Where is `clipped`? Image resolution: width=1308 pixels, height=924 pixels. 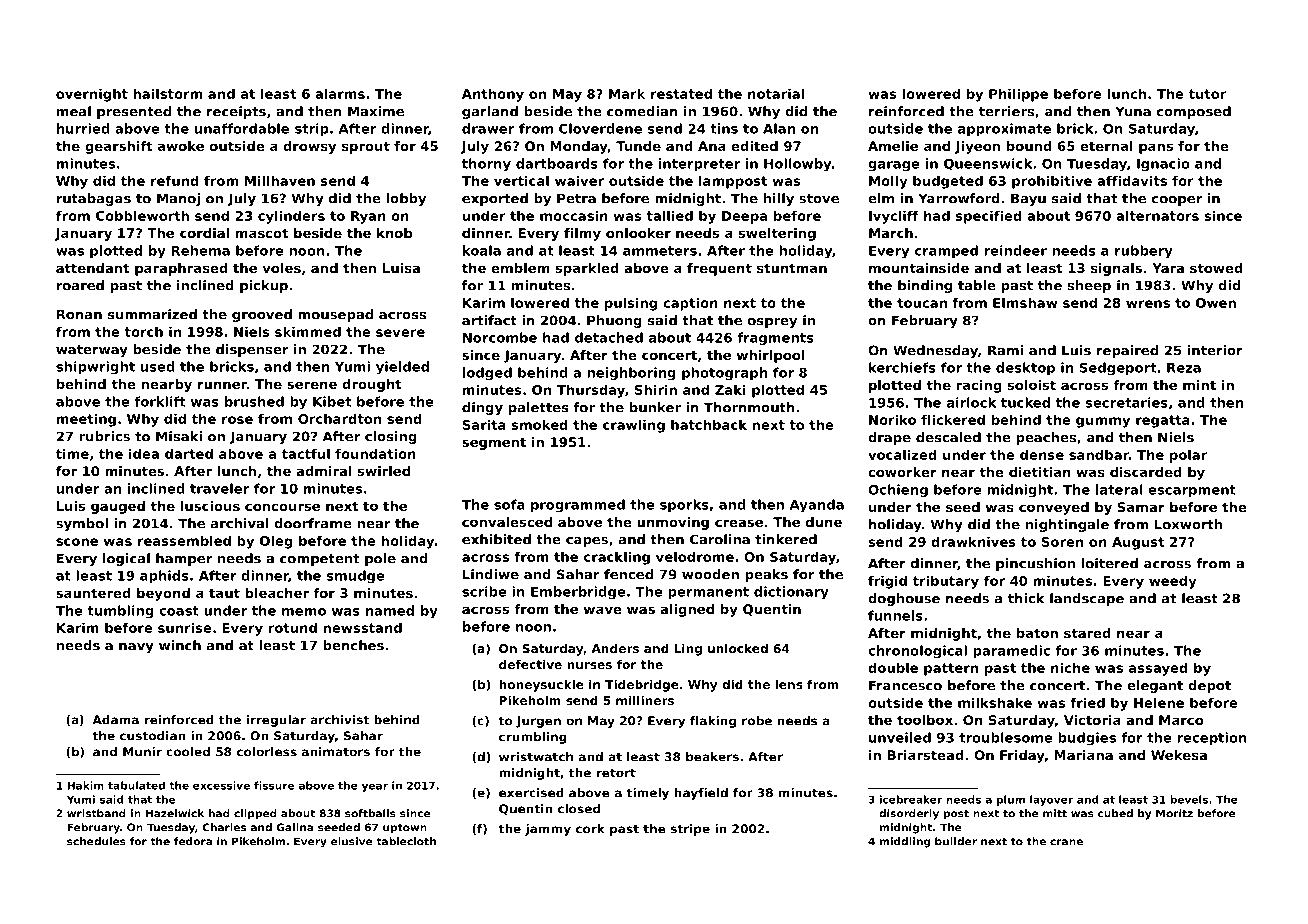
clipped is located at coordinates (255, 814).
